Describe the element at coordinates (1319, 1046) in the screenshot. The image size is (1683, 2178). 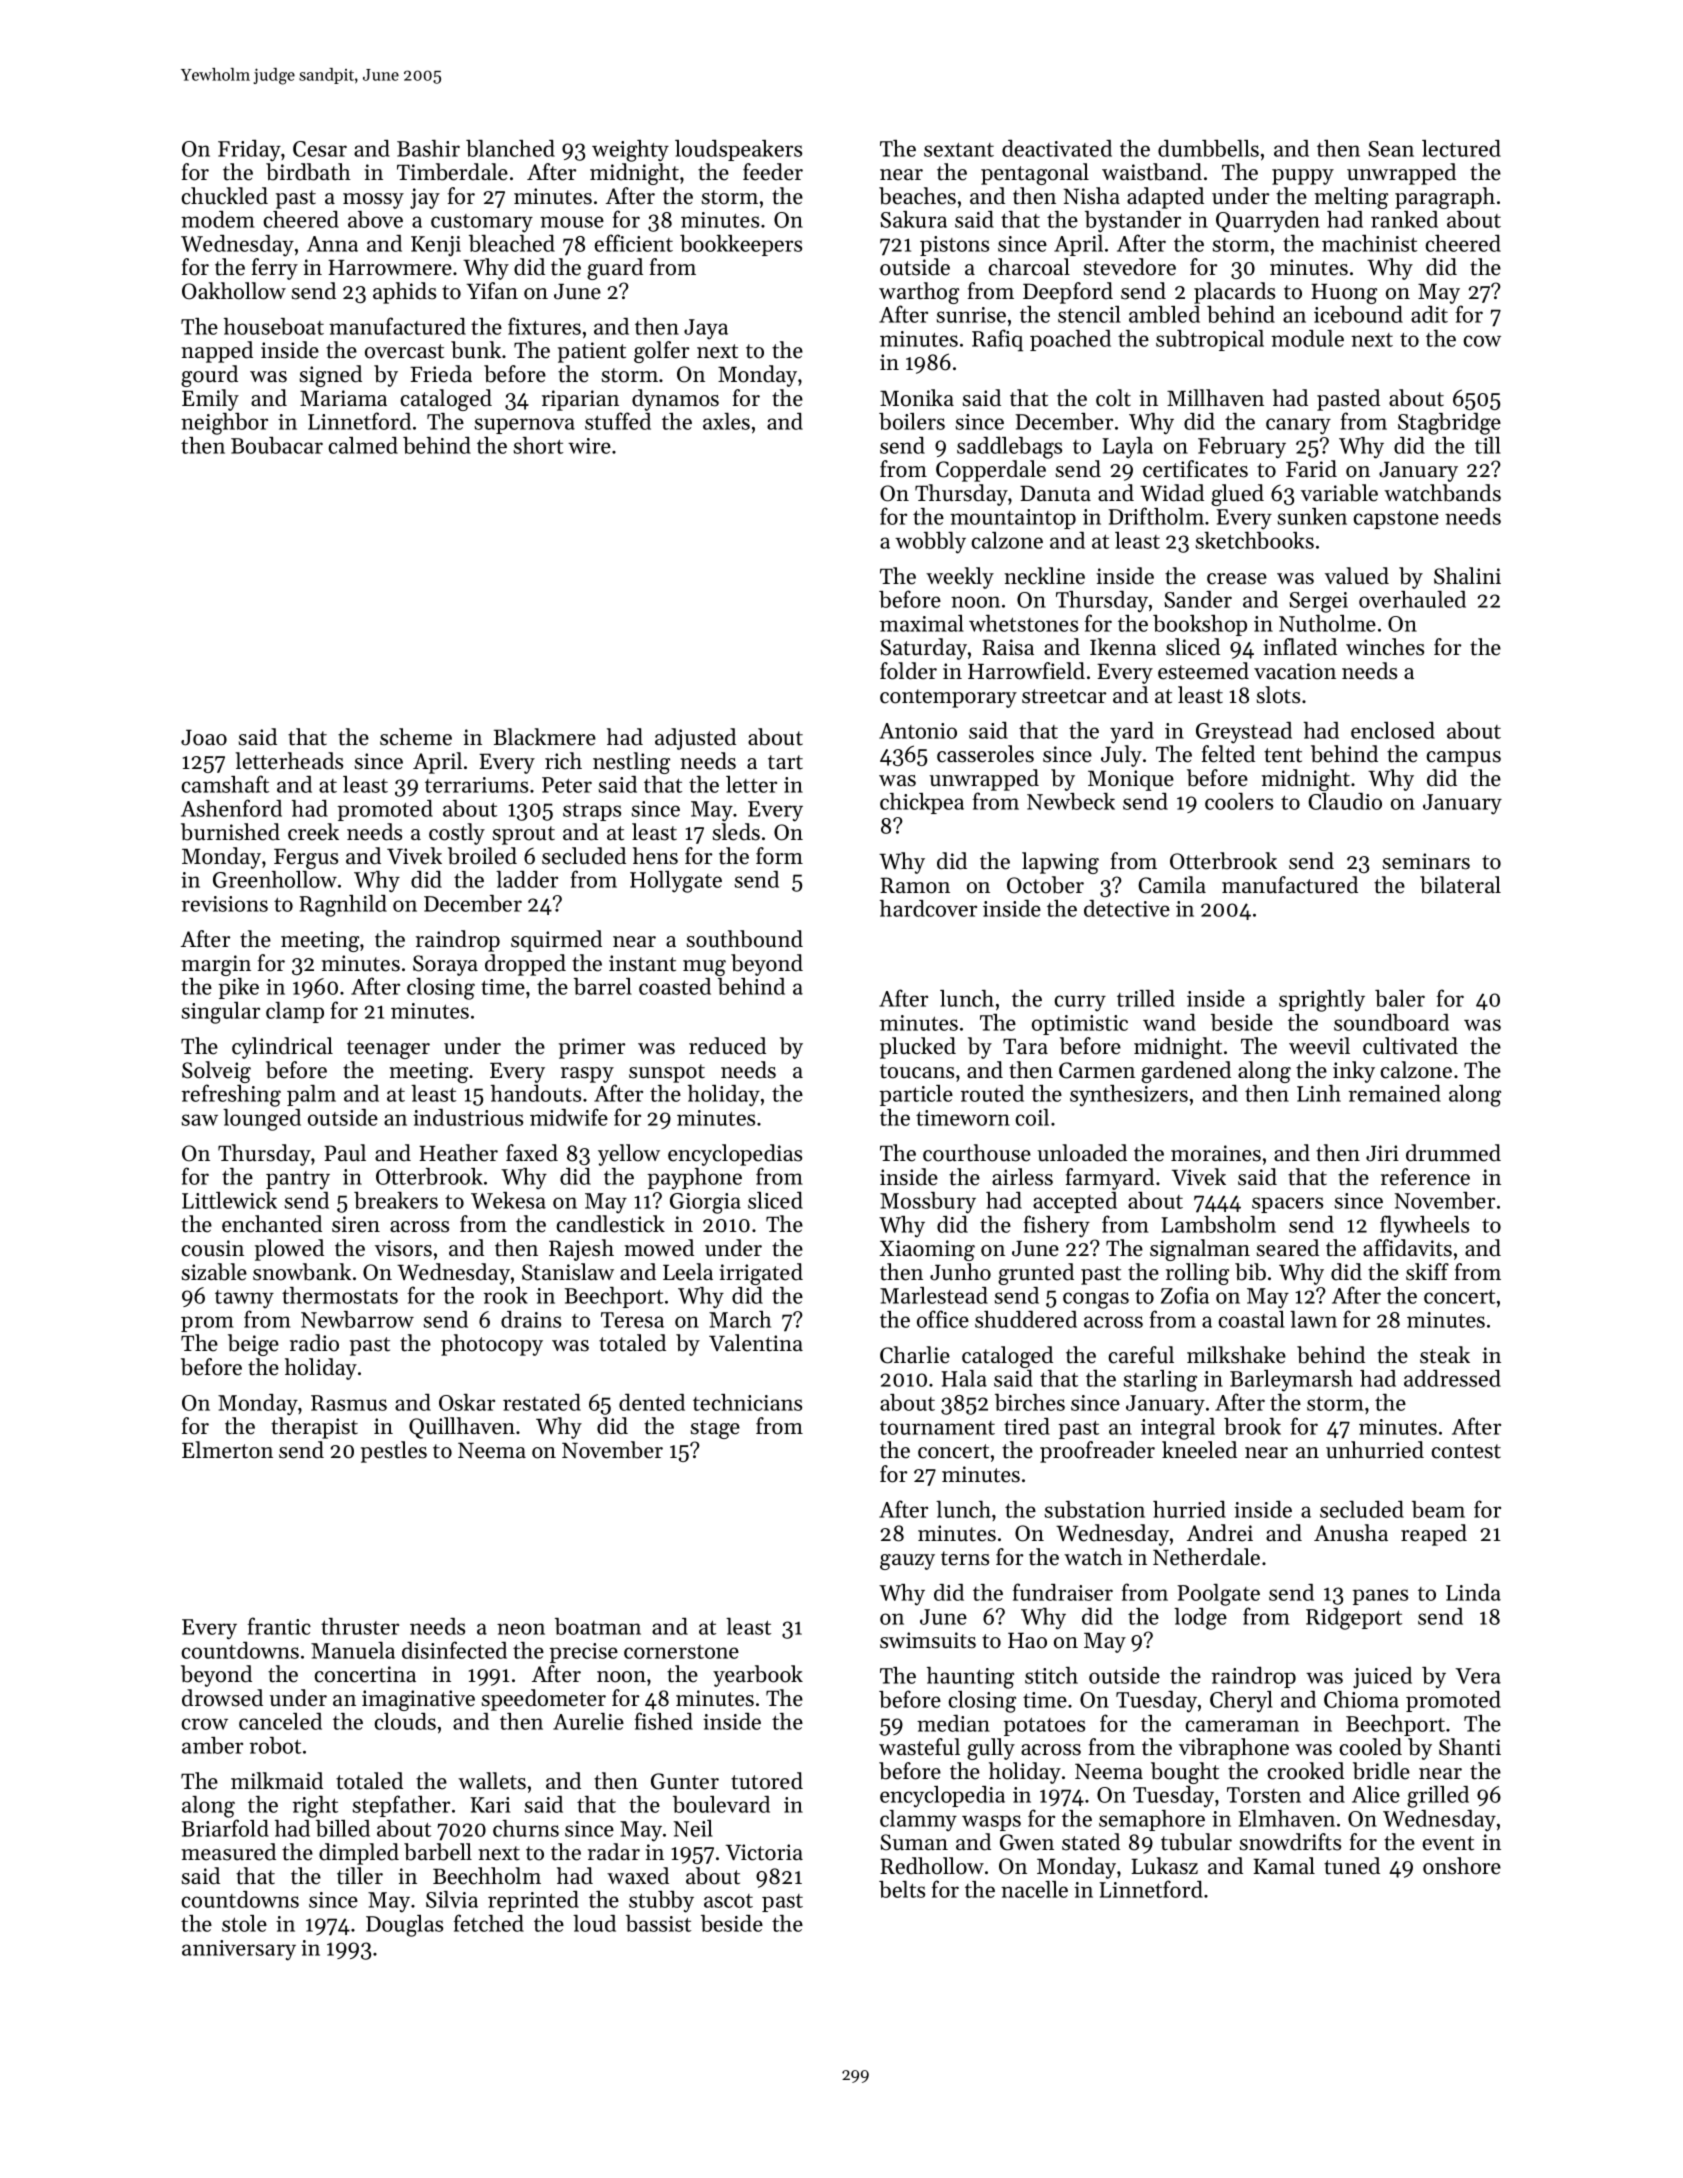
I see `weevil` at that location.
